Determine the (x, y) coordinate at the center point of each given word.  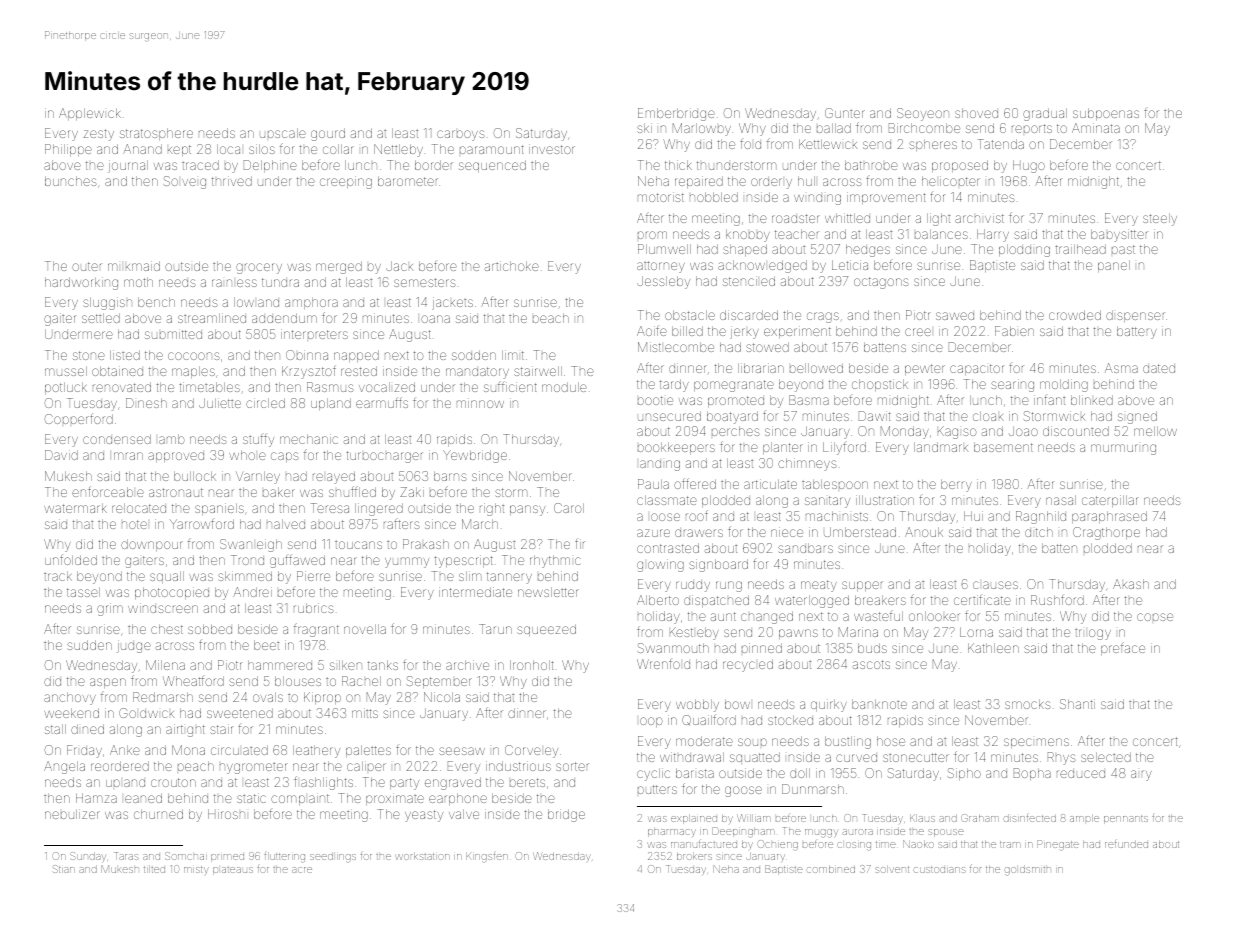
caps (285, 457)
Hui (973, 516)
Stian (64, 869)
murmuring (1123, 449)
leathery (316, 751)
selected (1106, 757)
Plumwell (664, 249)
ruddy (693, 586)
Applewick (90, 114)
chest (167, 629)
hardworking (81, 283)
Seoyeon (923, 114)
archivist (979, 218)
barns (450, 476)
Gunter (845, 113)
